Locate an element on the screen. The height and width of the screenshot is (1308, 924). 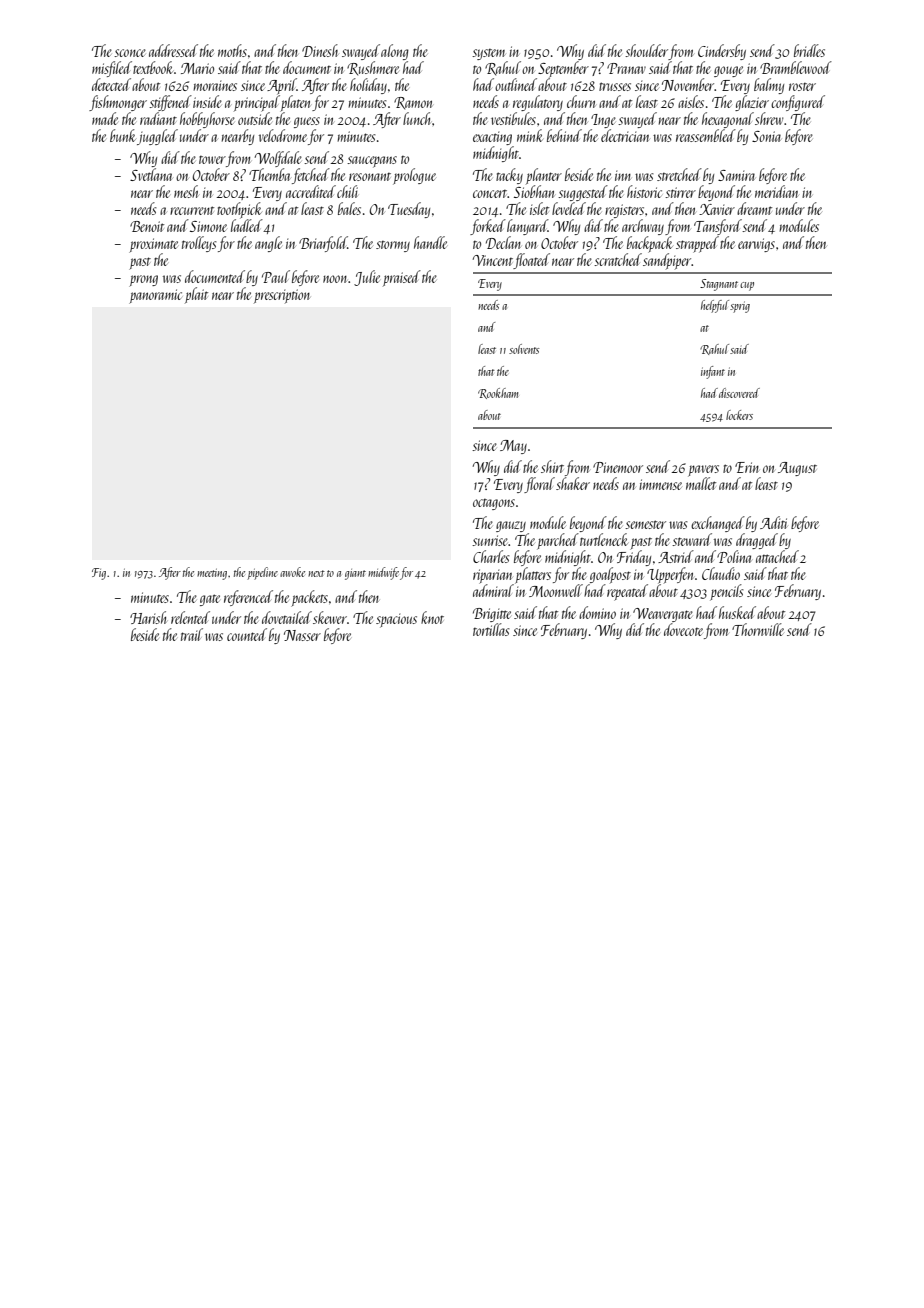
shrew is located at coordinates (769, 118).
